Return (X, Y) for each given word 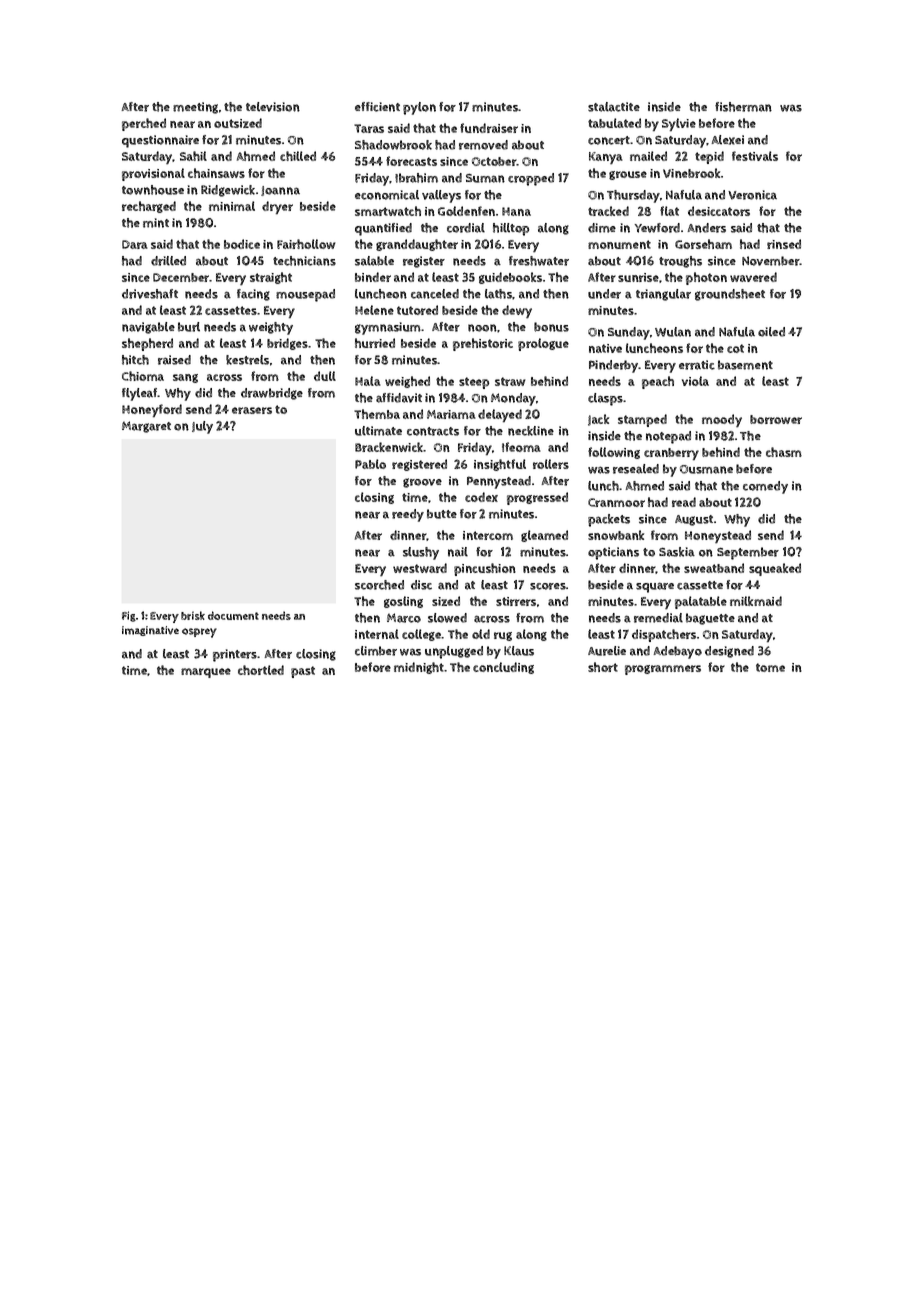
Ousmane (706, 469)
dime (602, 228)
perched (144, 124)
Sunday (629, 333)
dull (325, 376)
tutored (417, 310)
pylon (419, 108)
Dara (135, 244)
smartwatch (388, 211)
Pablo (370, 464)
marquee (206, 673)
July (202, 427)
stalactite (614, 107)
